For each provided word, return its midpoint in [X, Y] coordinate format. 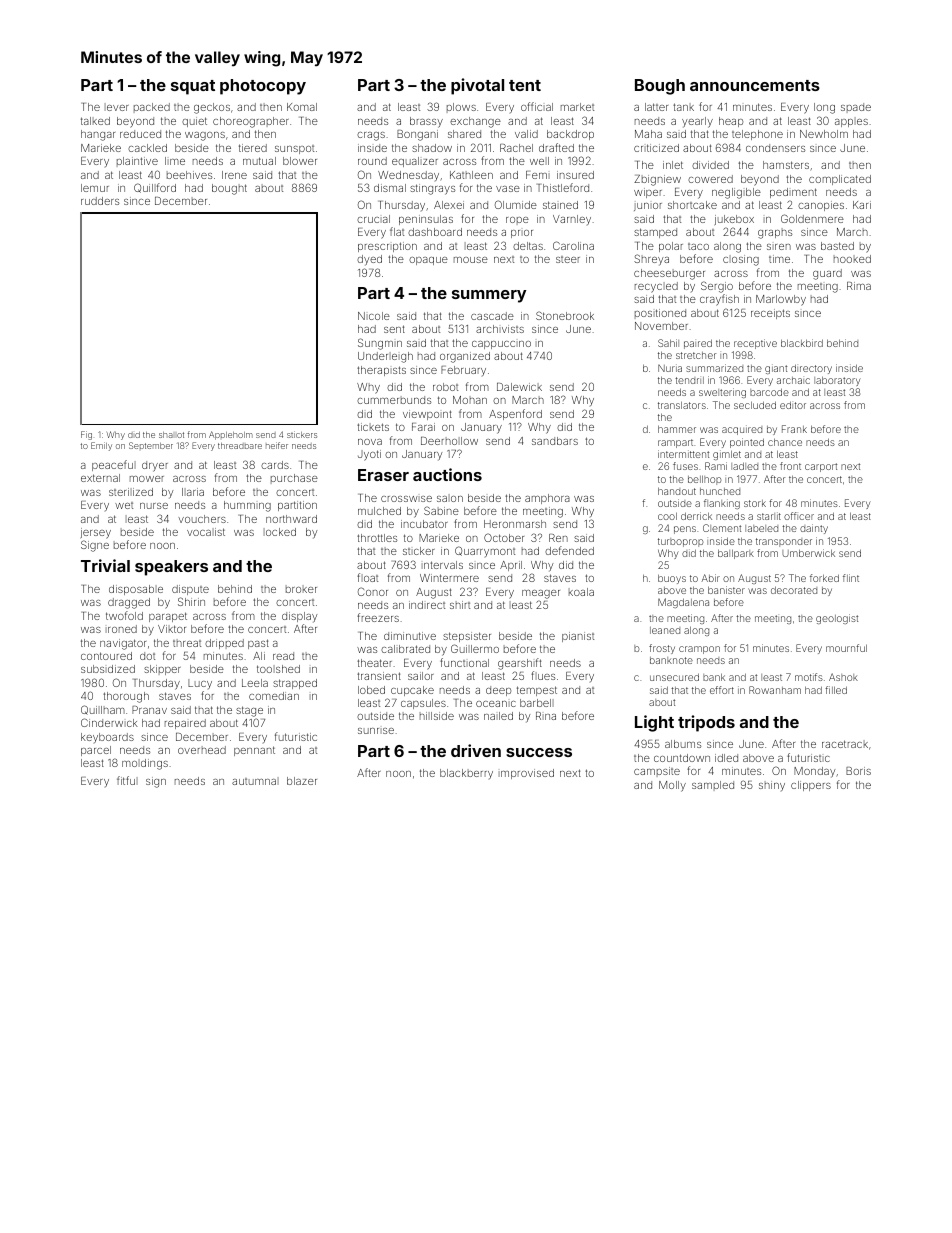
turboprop [681, 542]
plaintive [137, 162]
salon [450, 498]
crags [371, 136]
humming [247, 506]
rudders [100, 201]
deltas [528, 246]
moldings [145, 764]
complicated [840, 180]
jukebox [734, 220]
